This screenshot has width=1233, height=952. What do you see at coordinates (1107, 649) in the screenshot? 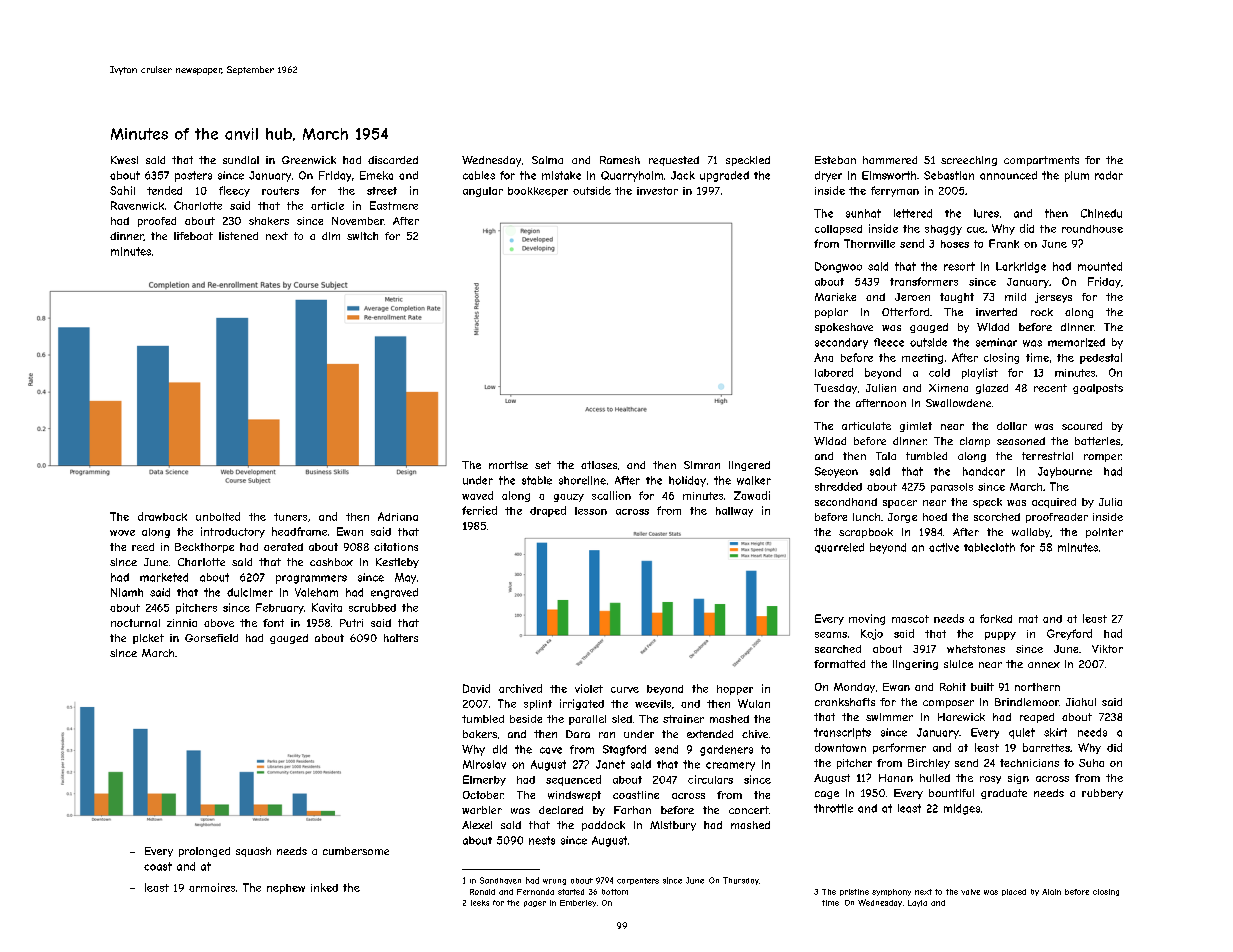
I see `Viktor` at bounding box center [1107, 649].
